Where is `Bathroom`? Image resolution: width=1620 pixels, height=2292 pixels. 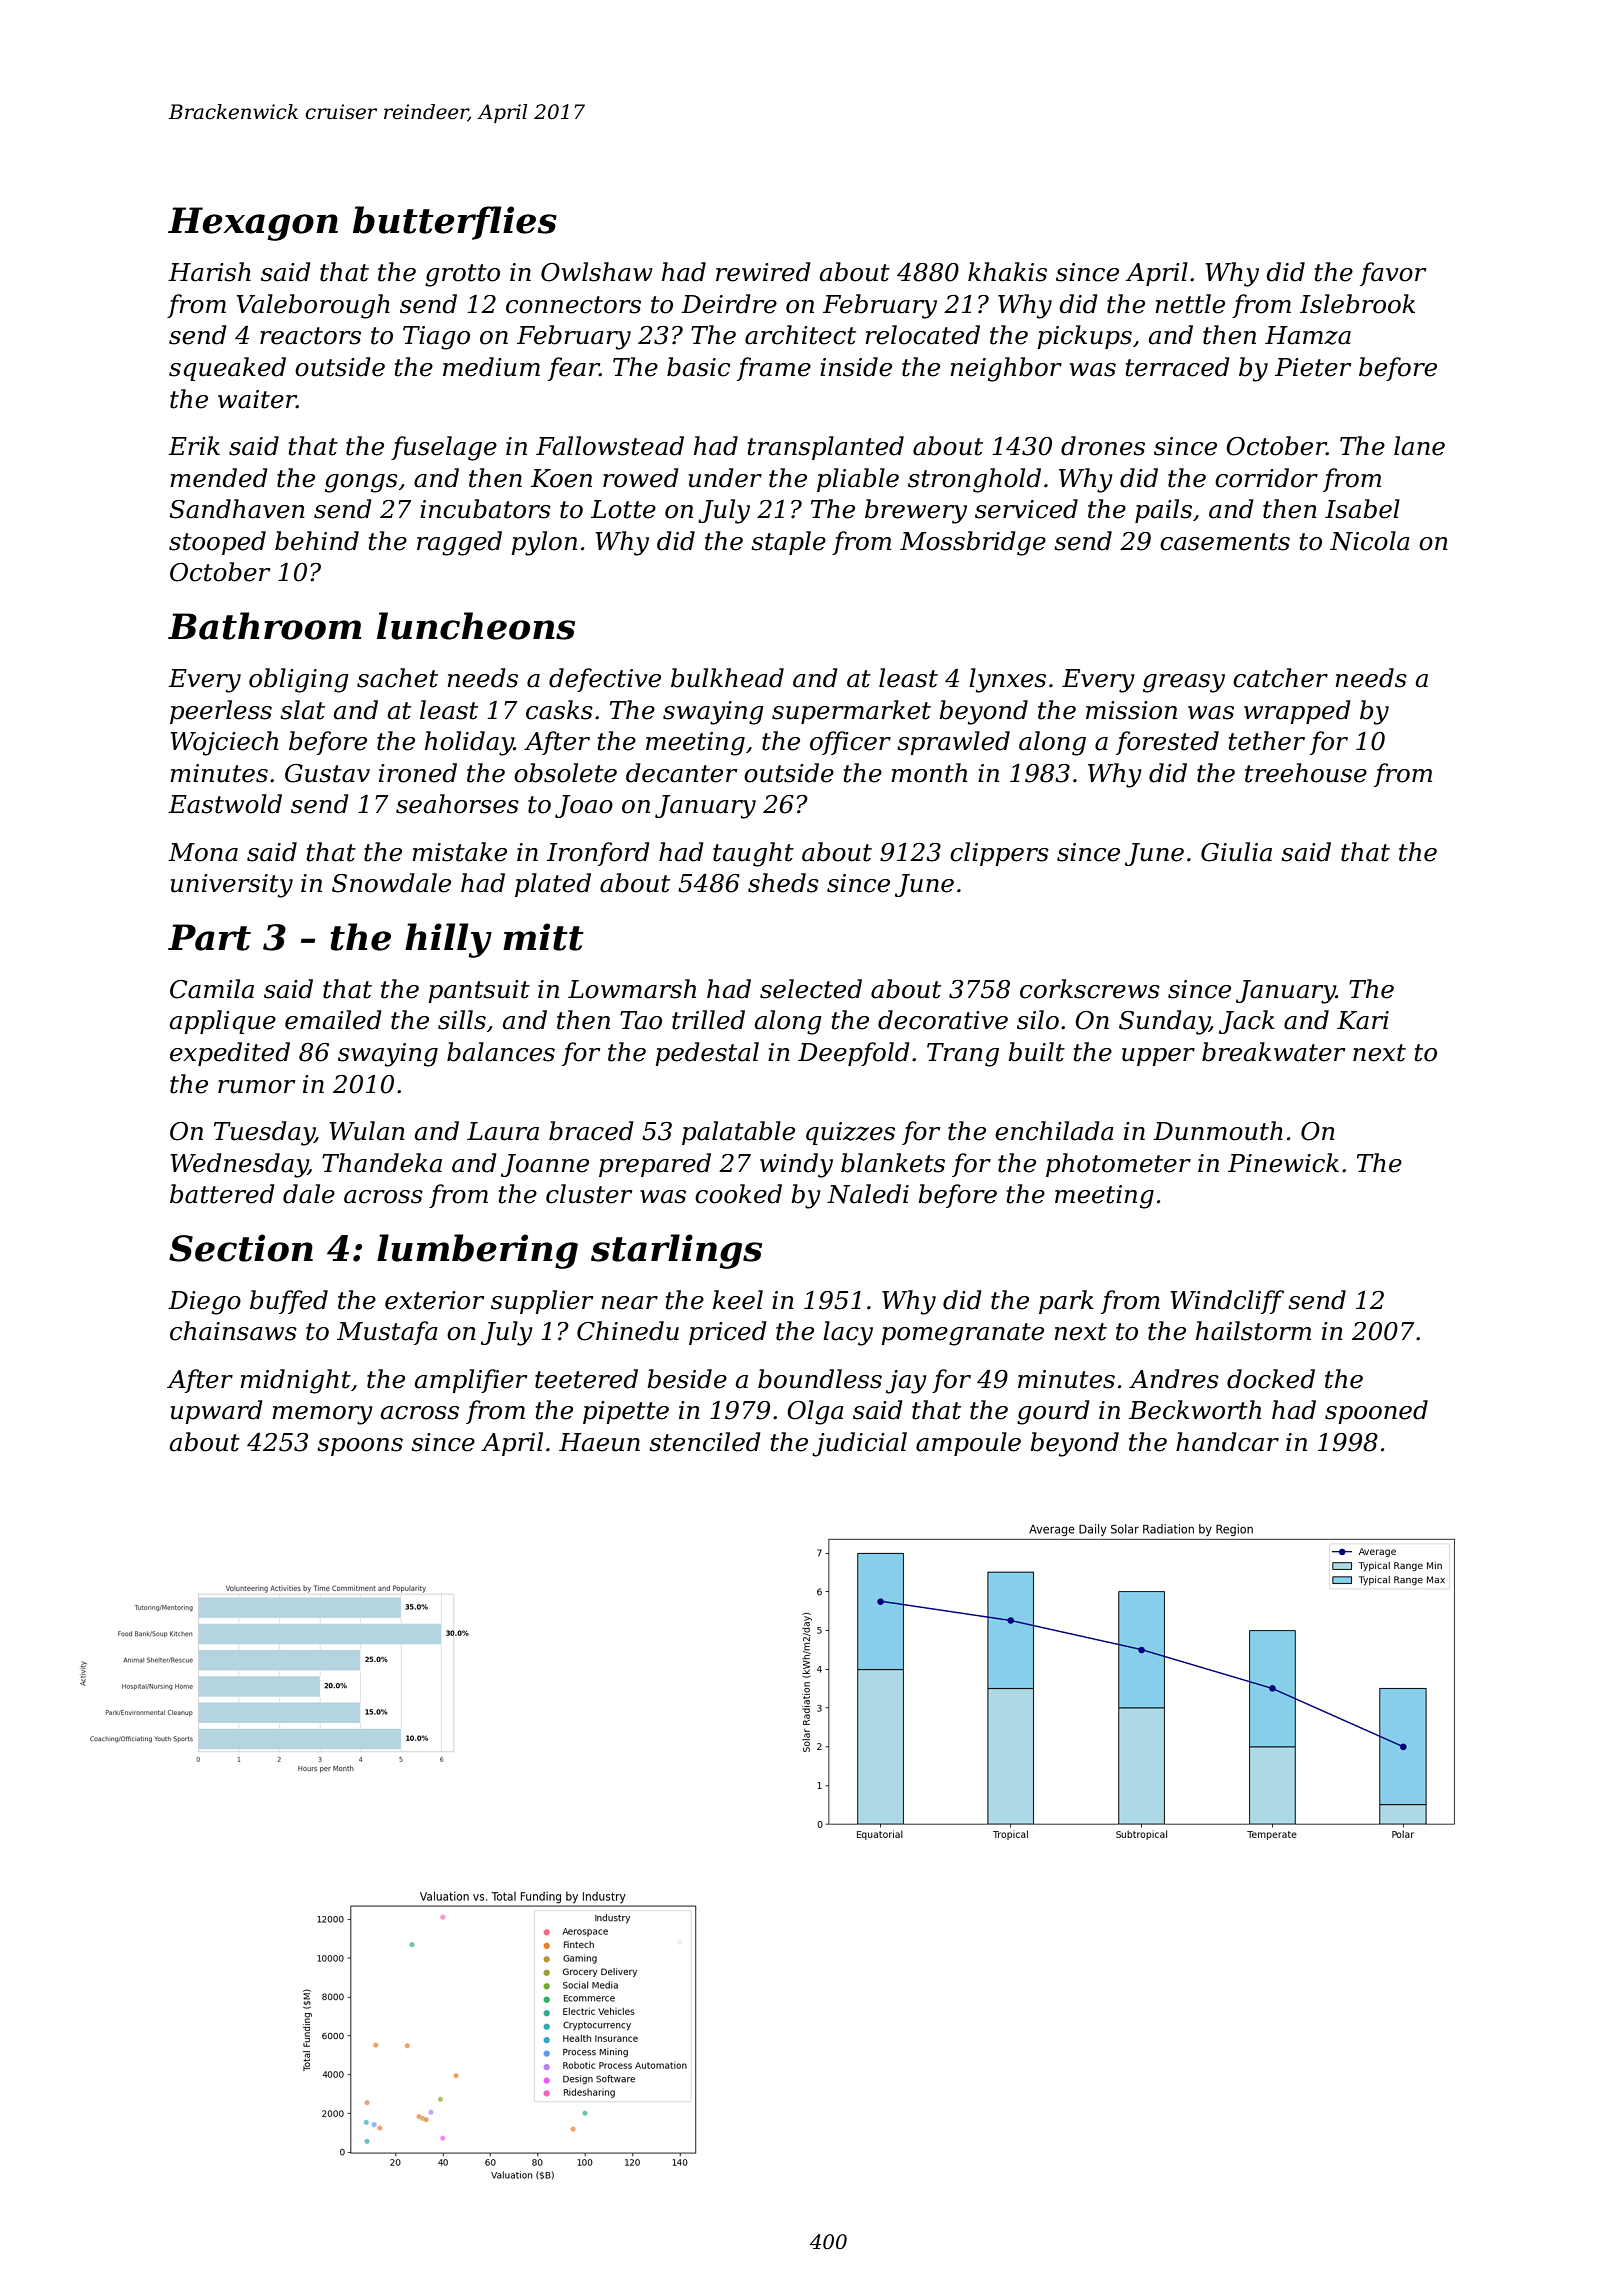 Bathroom is located at coordinates (265, 626).
